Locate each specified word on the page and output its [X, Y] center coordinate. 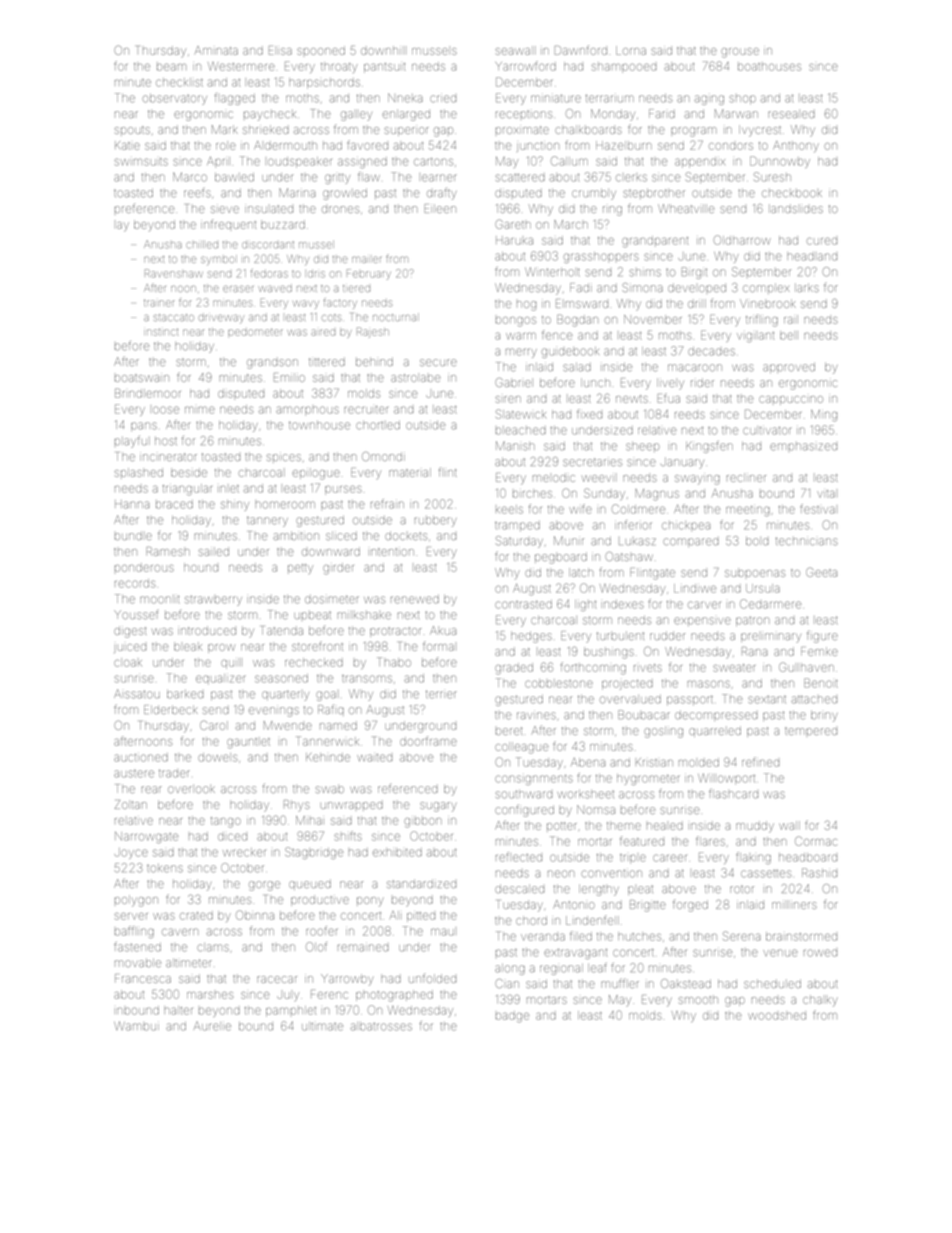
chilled [202, 245]
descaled [519, 889]
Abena [588, 762]
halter [178, 1010]
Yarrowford [526, 66]
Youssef [136, 614]
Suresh [772, 177]
